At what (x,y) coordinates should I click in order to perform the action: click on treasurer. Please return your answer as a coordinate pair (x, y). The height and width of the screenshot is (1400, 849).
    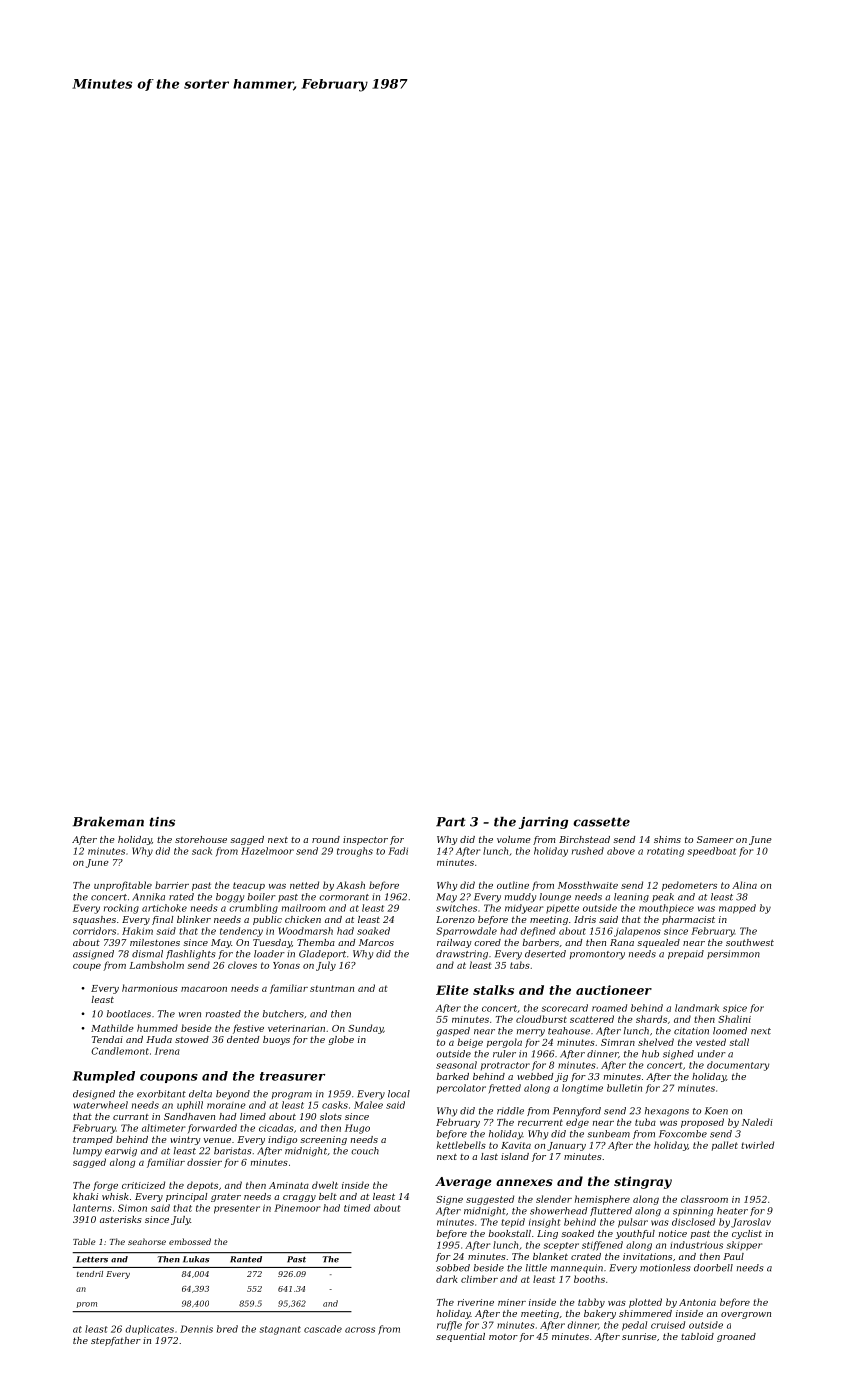
    Looking at the image, I should click on (292, 1076).
